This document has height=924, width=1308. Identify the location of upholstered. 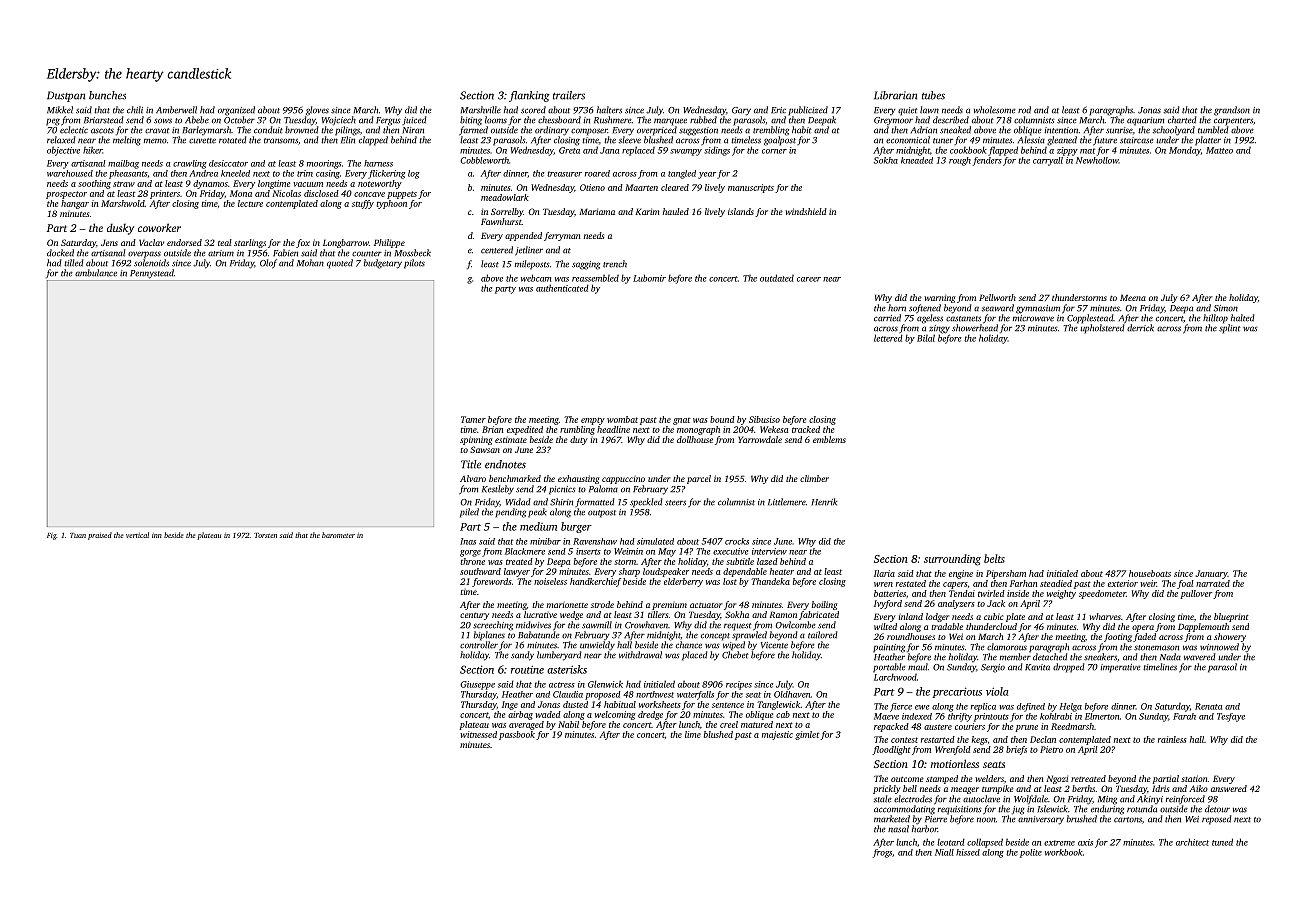
(1102, 329).
